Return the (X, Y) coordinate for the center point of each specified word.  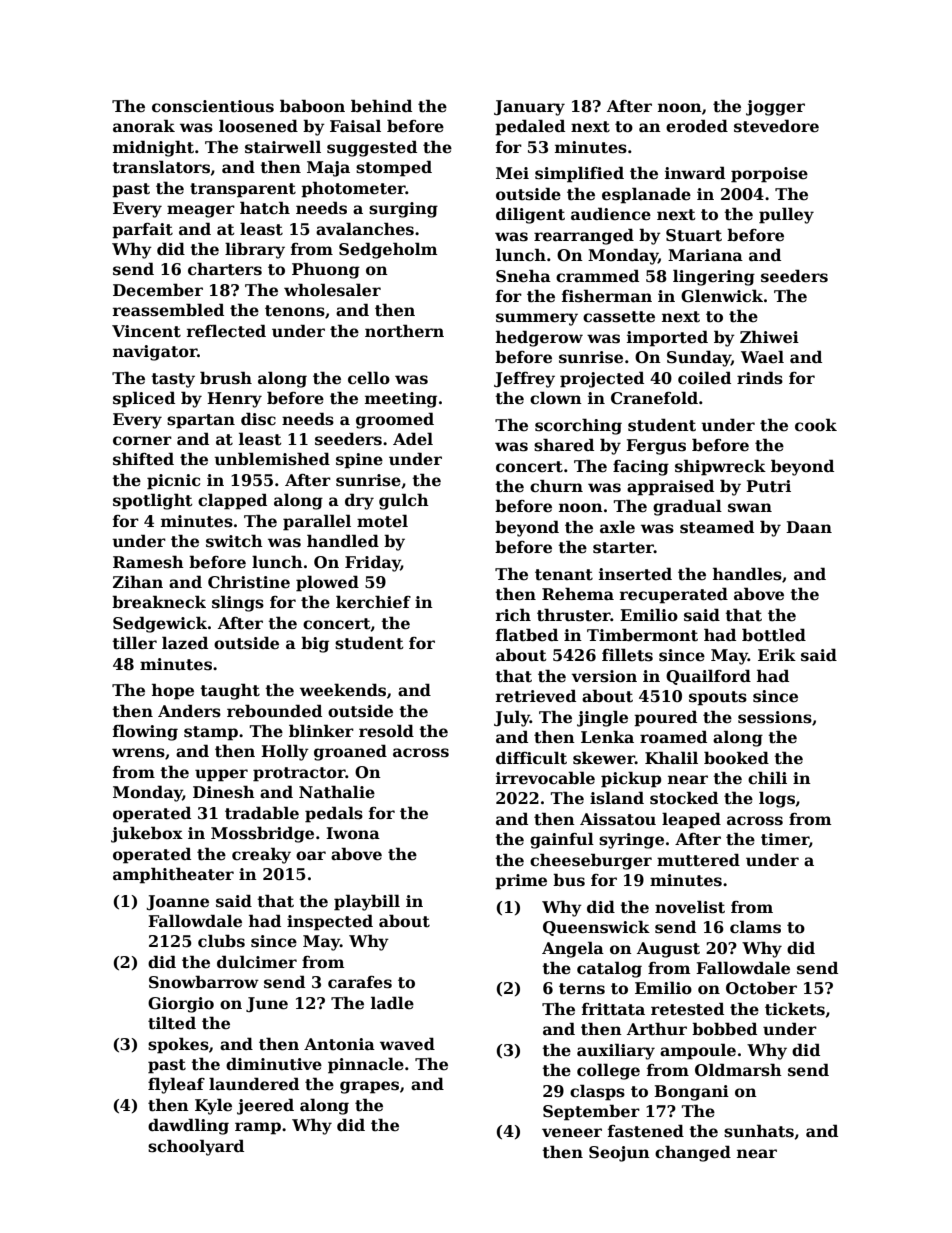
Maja (328, 169)
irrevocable (545, 778)
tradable (262, 813)
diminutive (274, 1064)
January (529, 108)
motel (382, 521)
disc (258, 419)
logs (777, 799)
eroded (697, 126)
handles (747, 574)
